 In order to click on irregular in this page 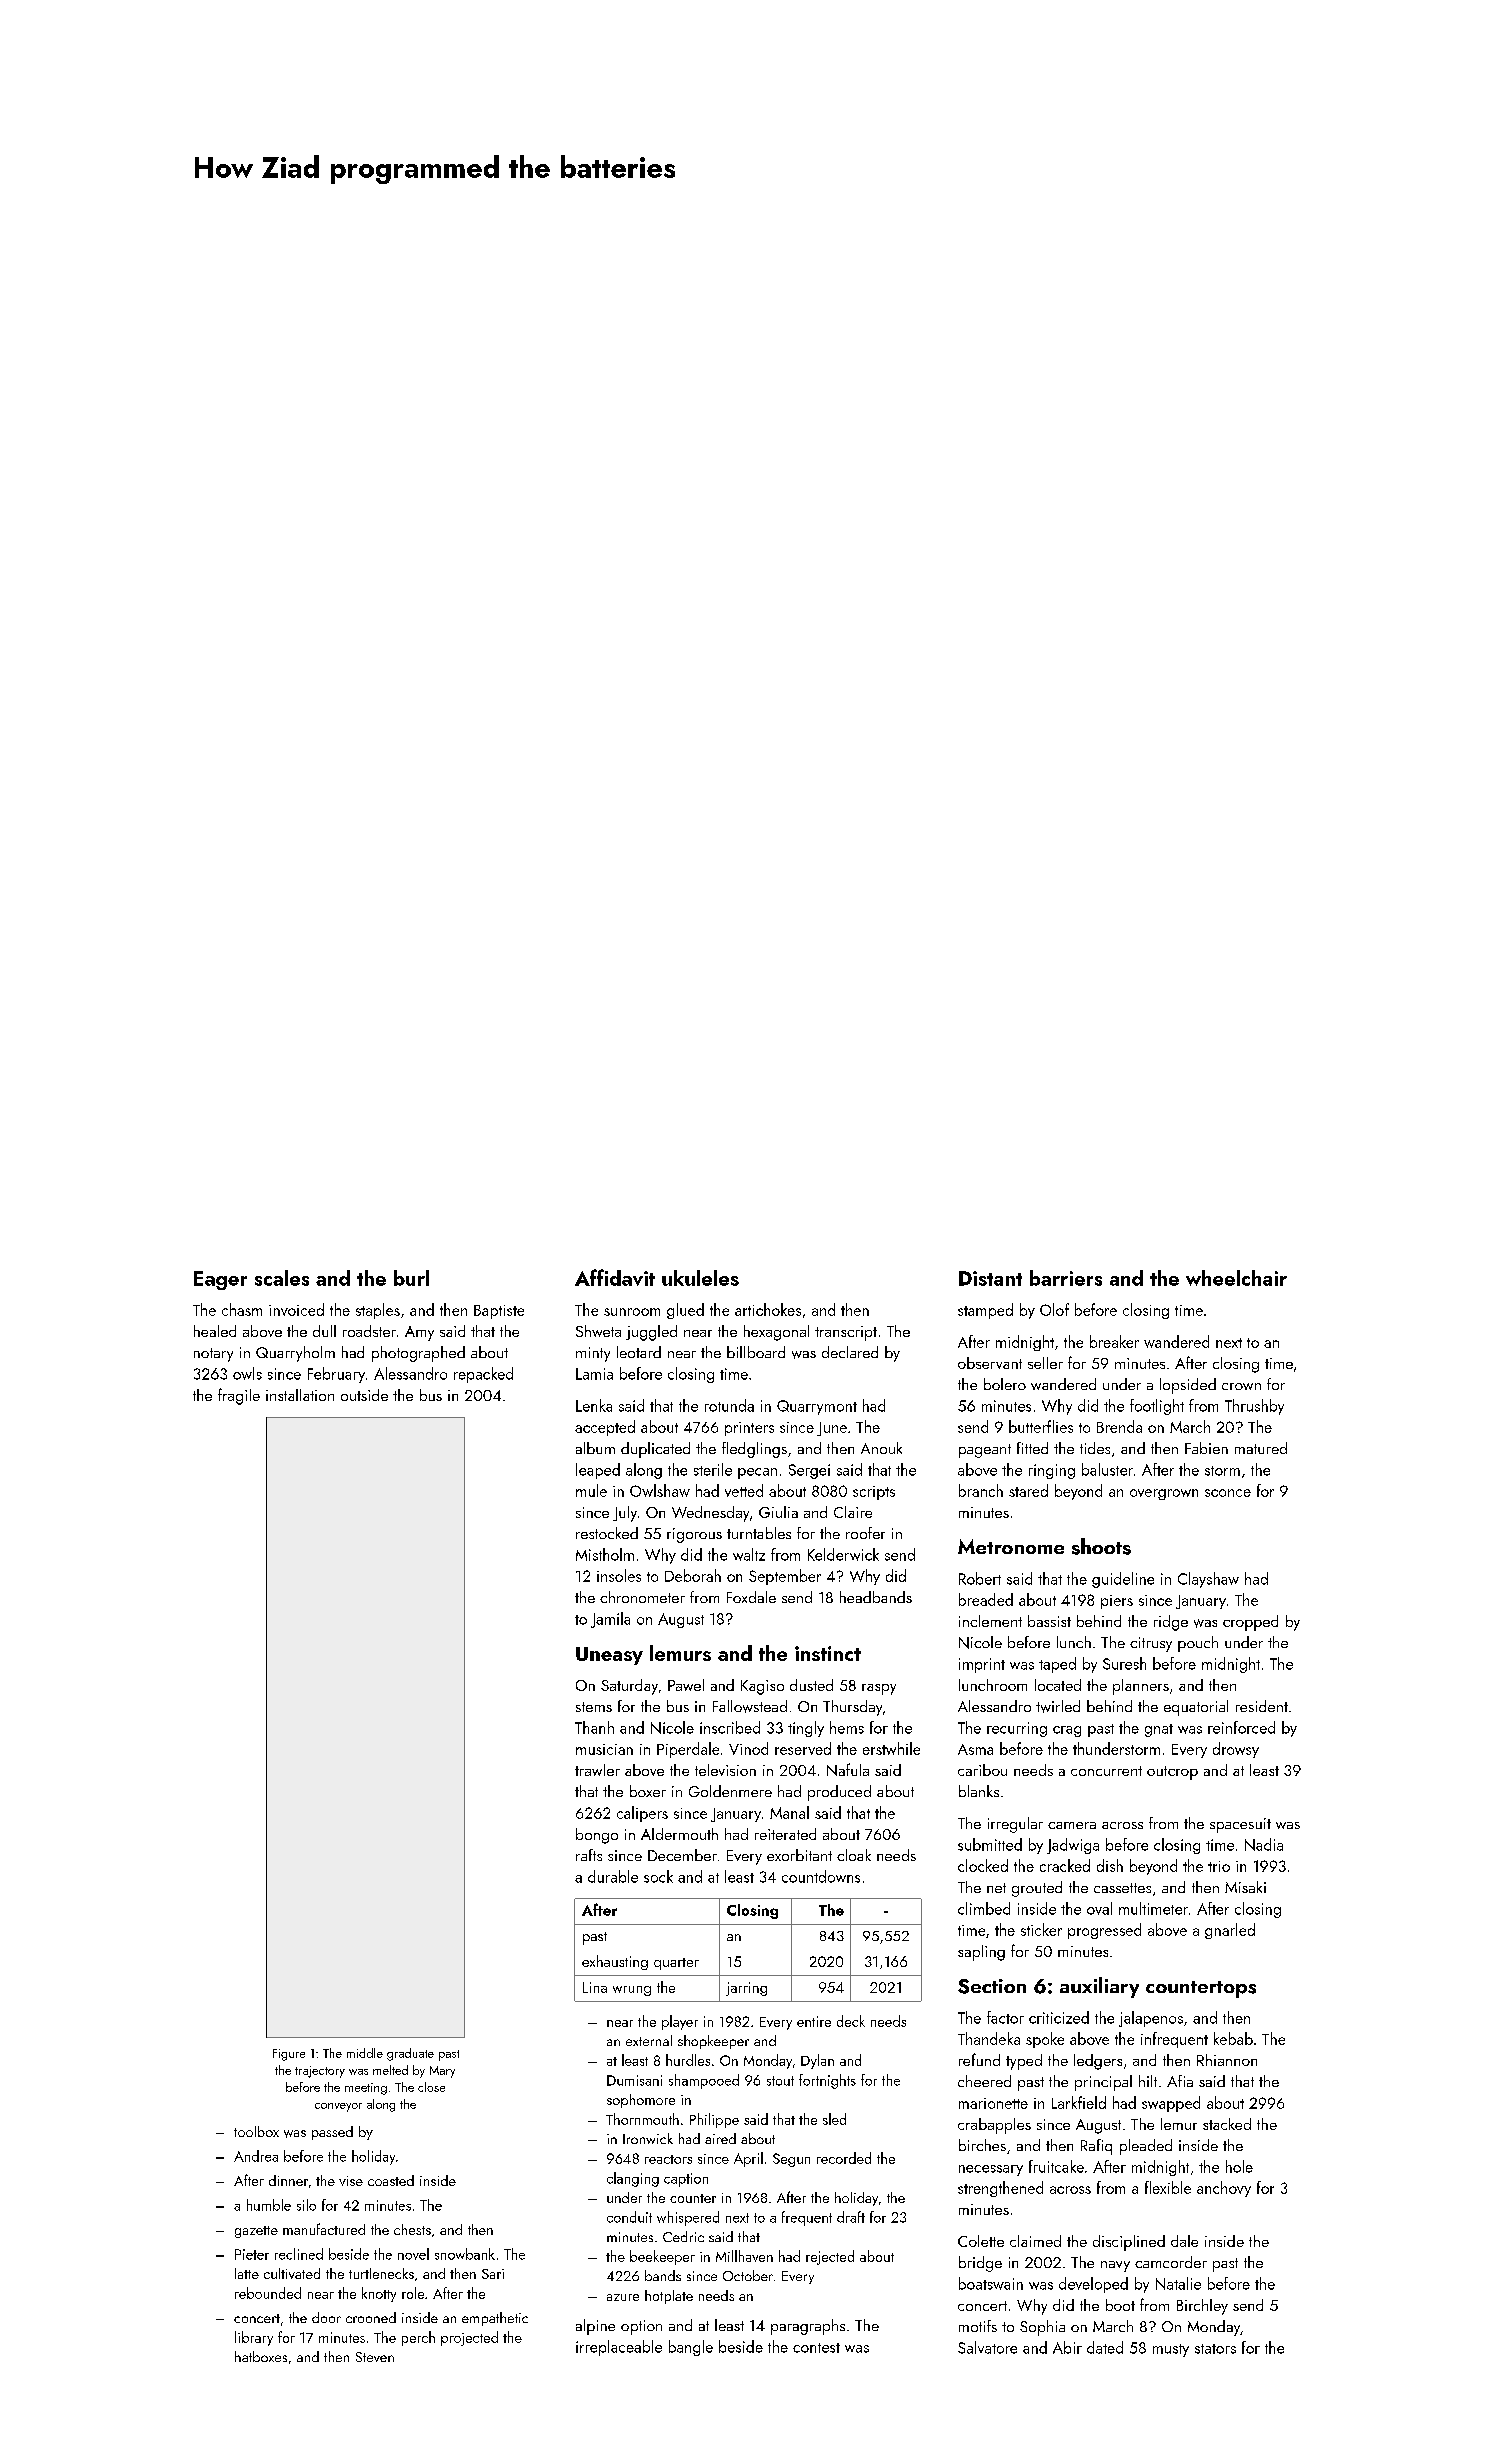, I will do `click(1015, 1825)`.
